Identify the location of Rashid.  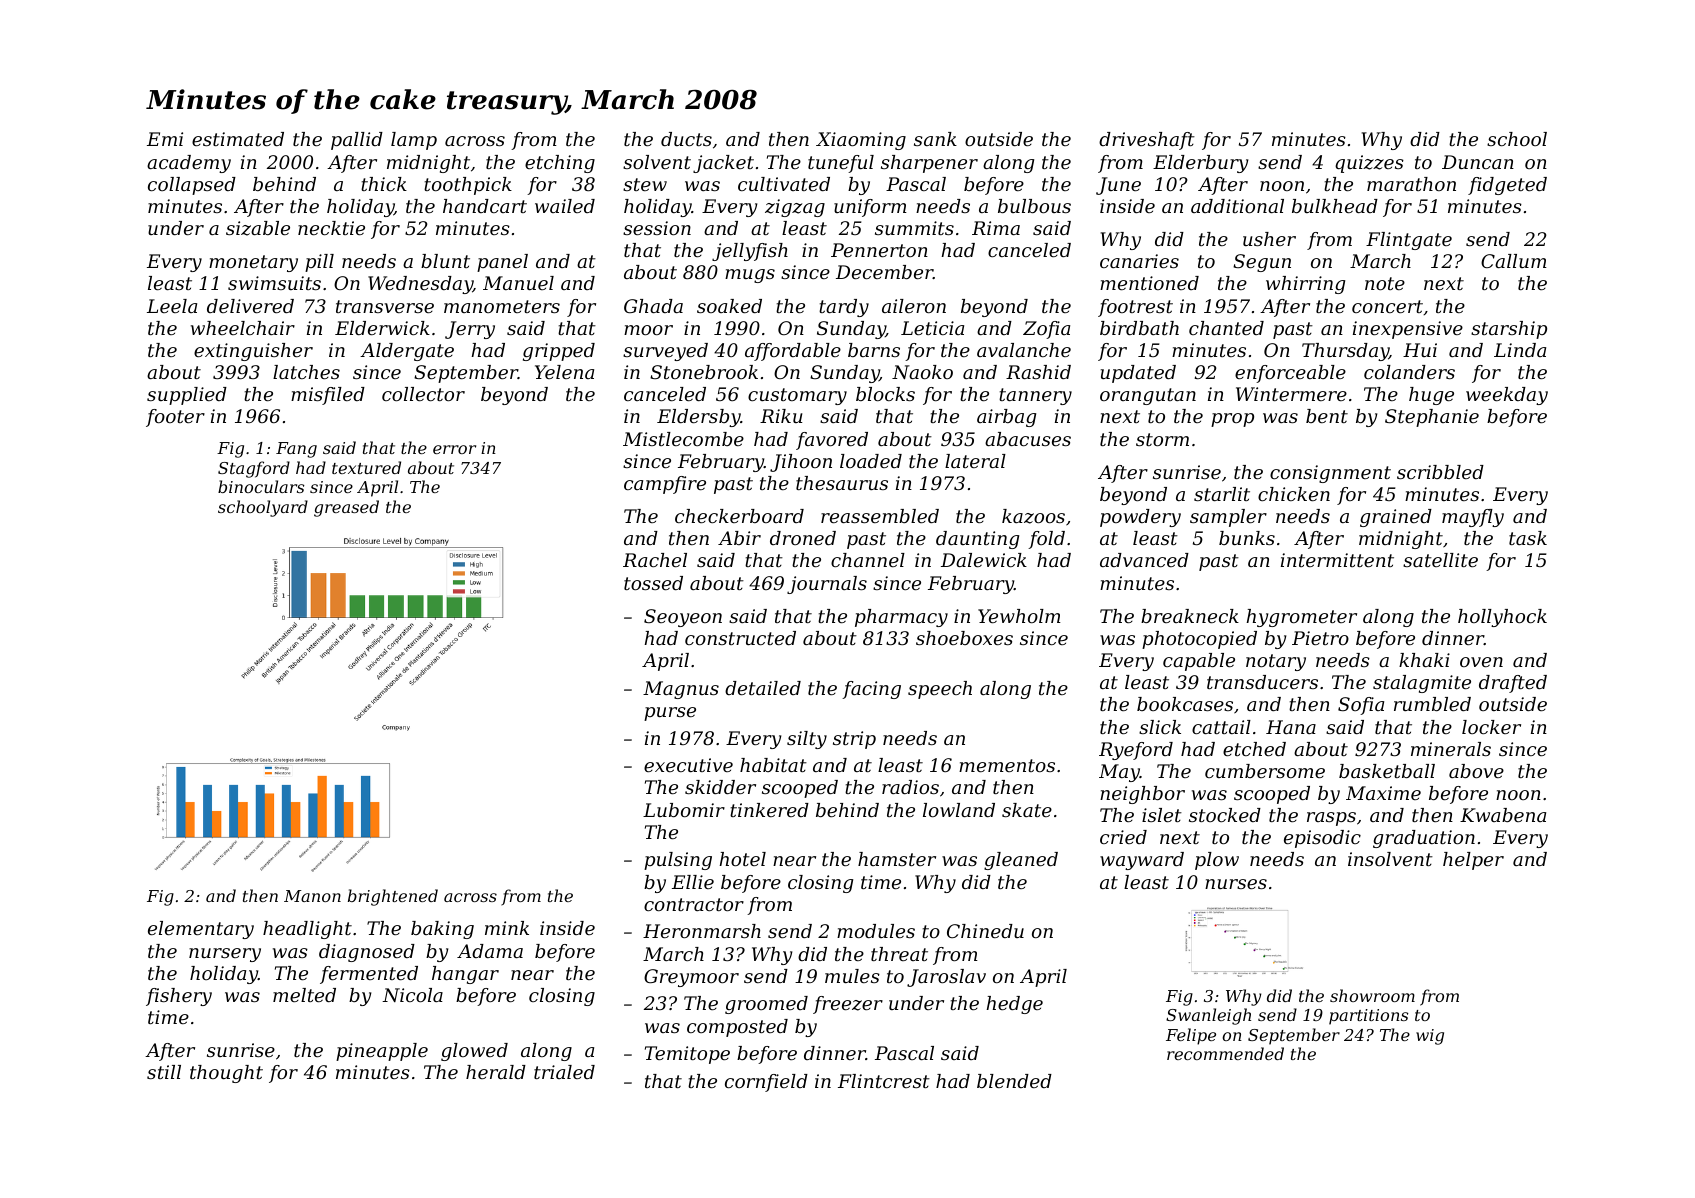
(1038, 372).
